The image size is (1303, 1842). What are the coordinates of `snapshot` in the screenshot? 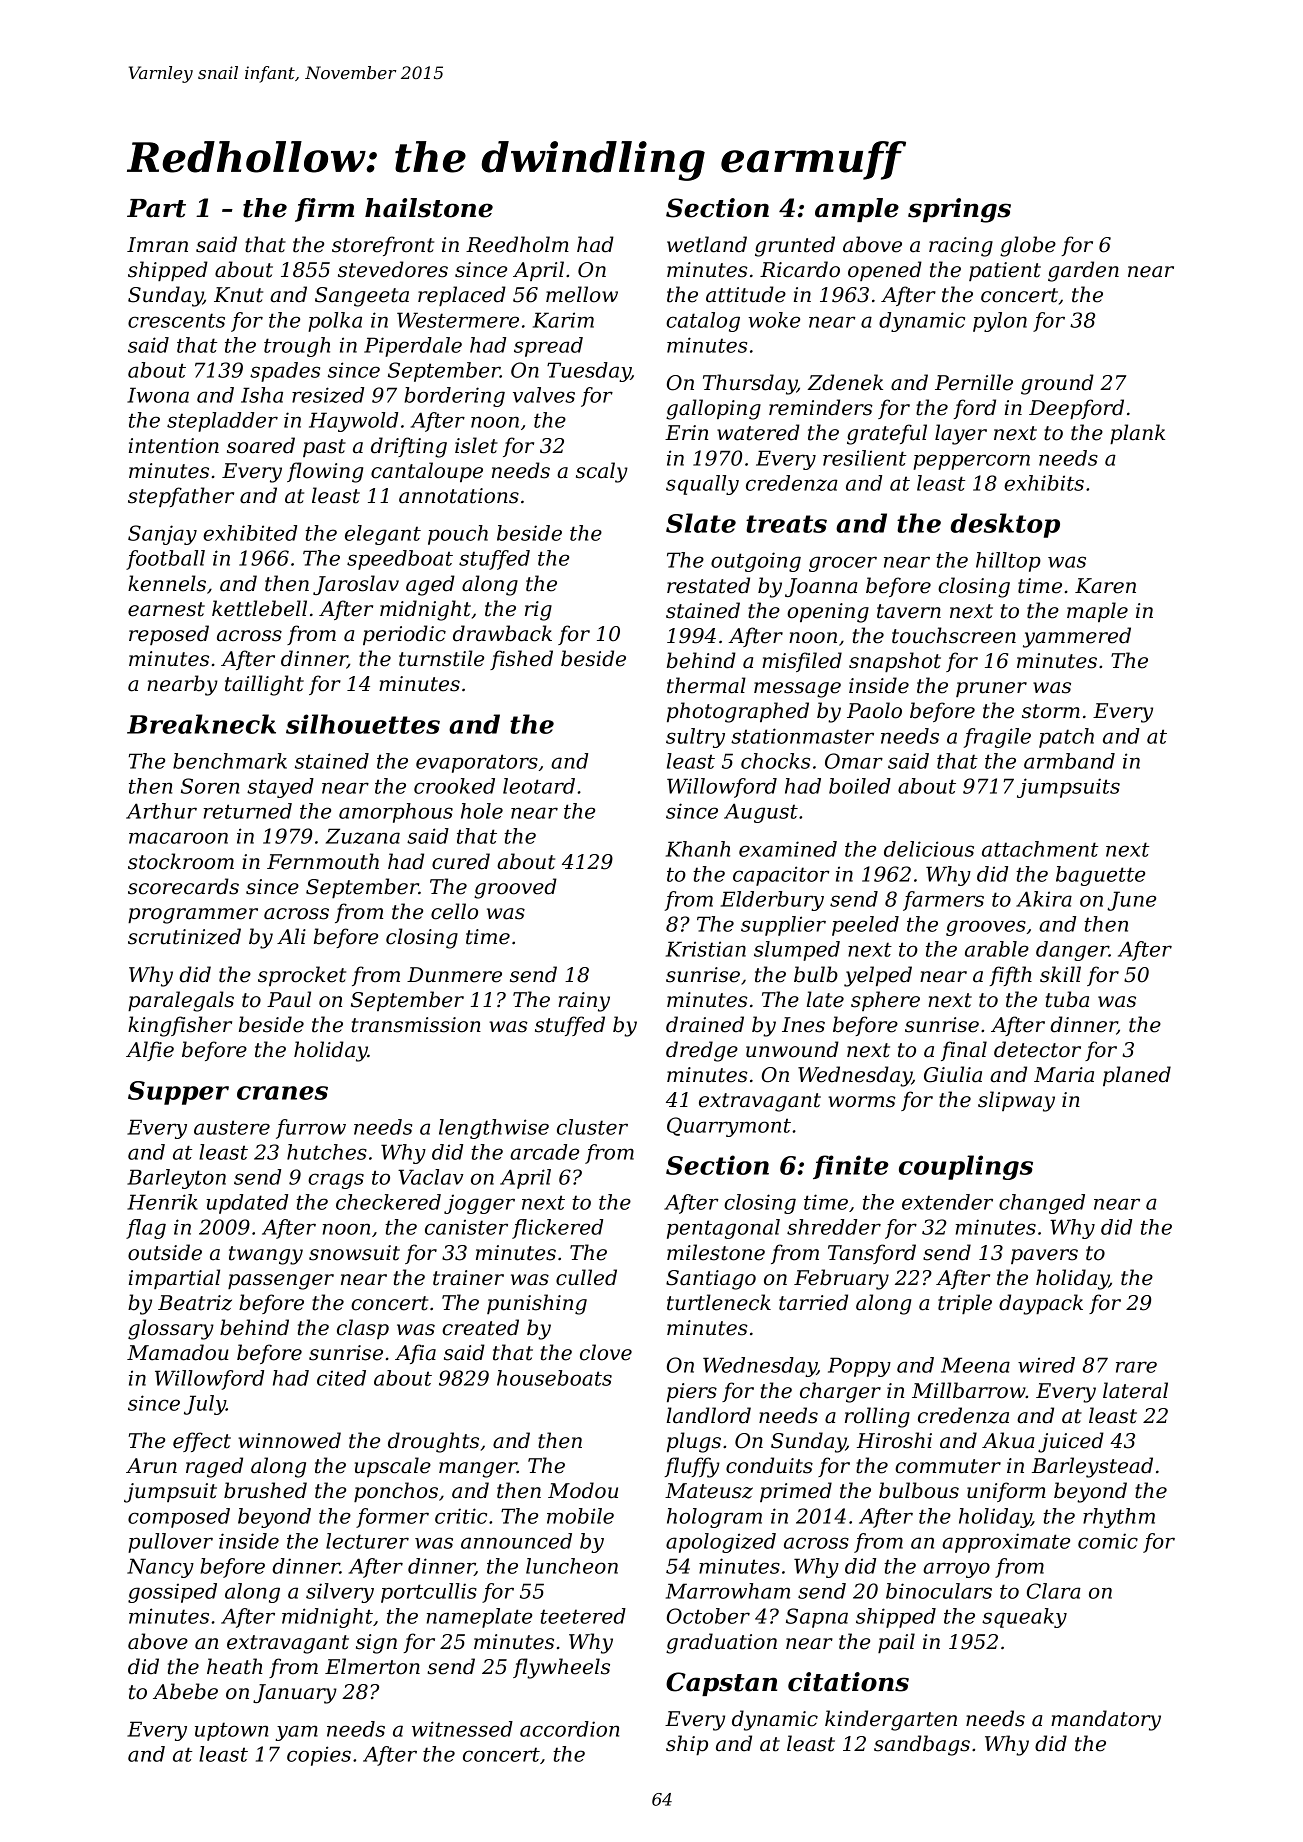 It's located at (895, 662).
